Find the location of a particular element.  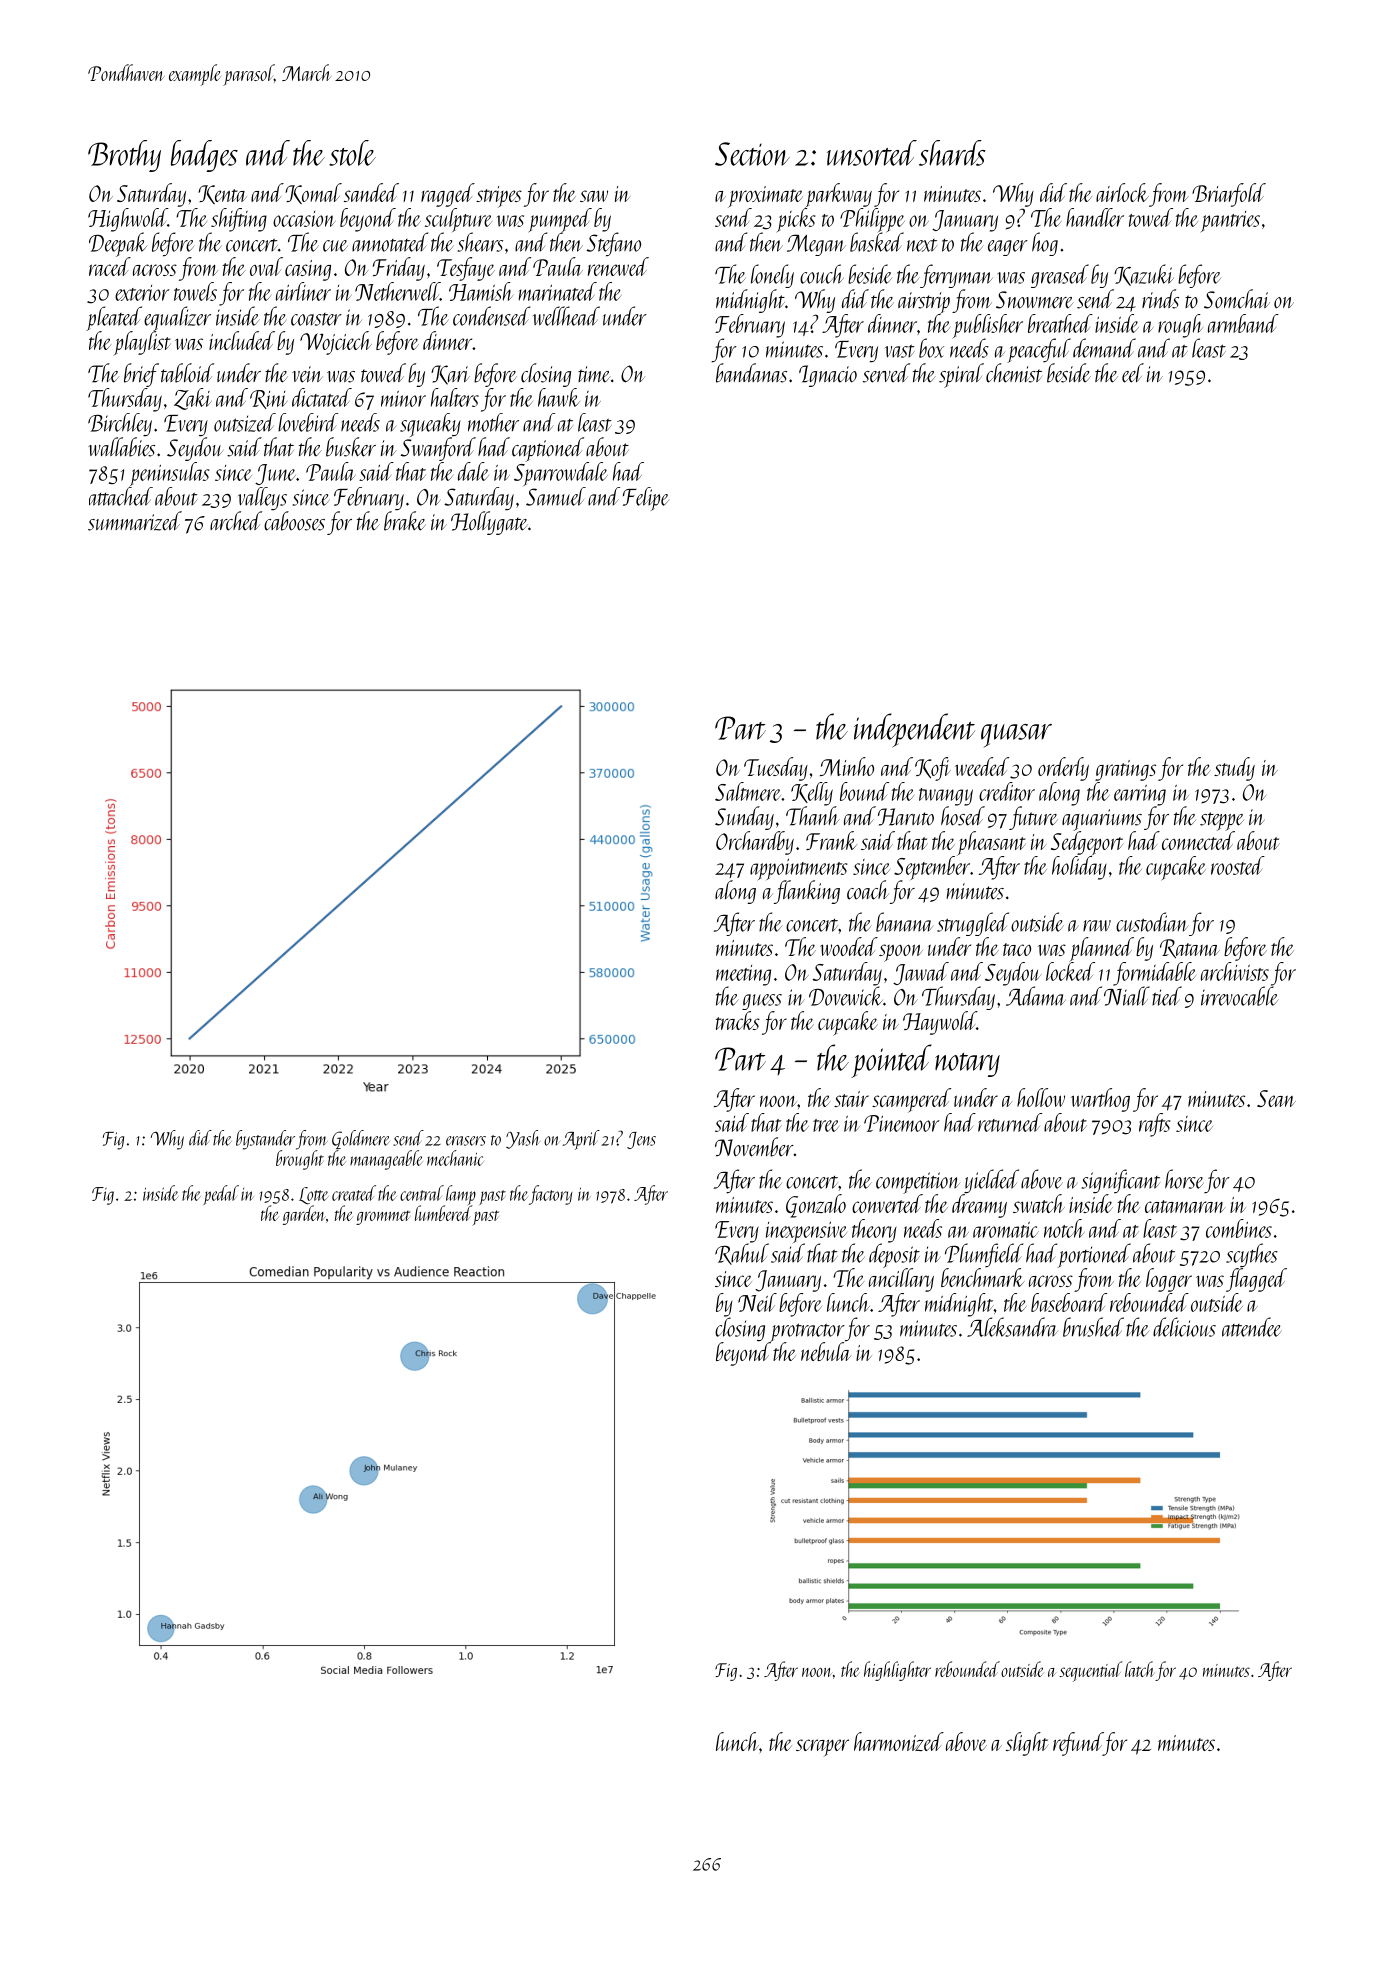

brake is located at coordinates (405, 521).
